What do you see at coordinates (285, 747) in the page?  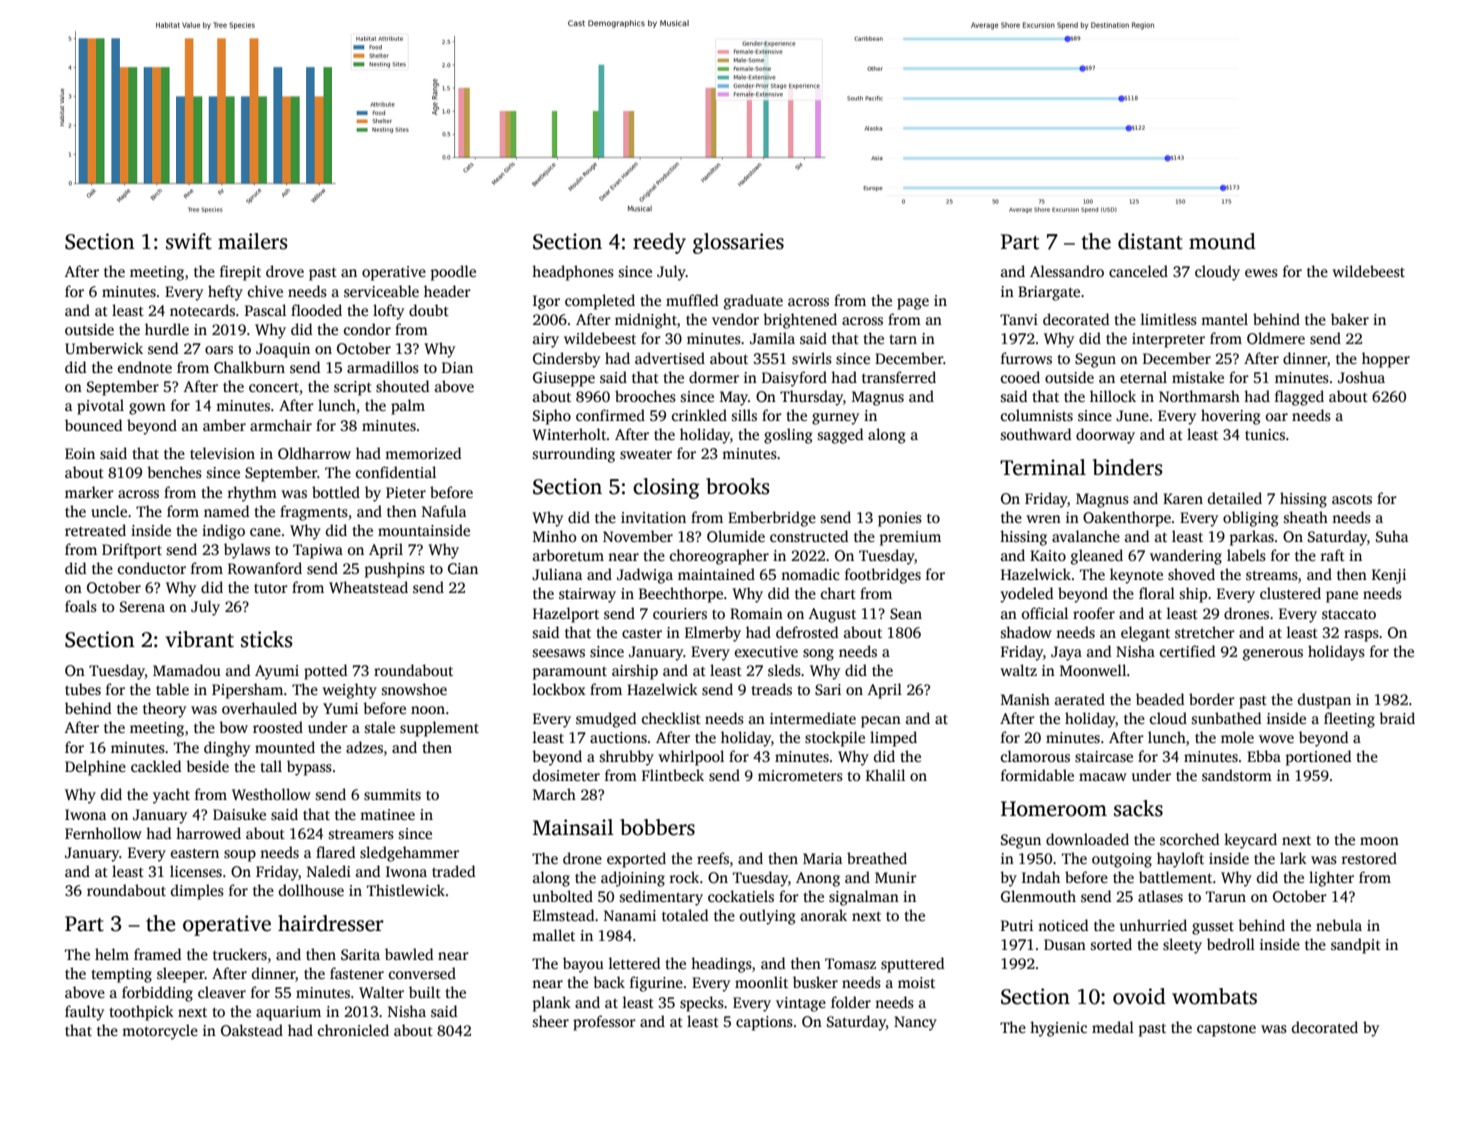 I see `mounted` at bounding box center [285, 747].
